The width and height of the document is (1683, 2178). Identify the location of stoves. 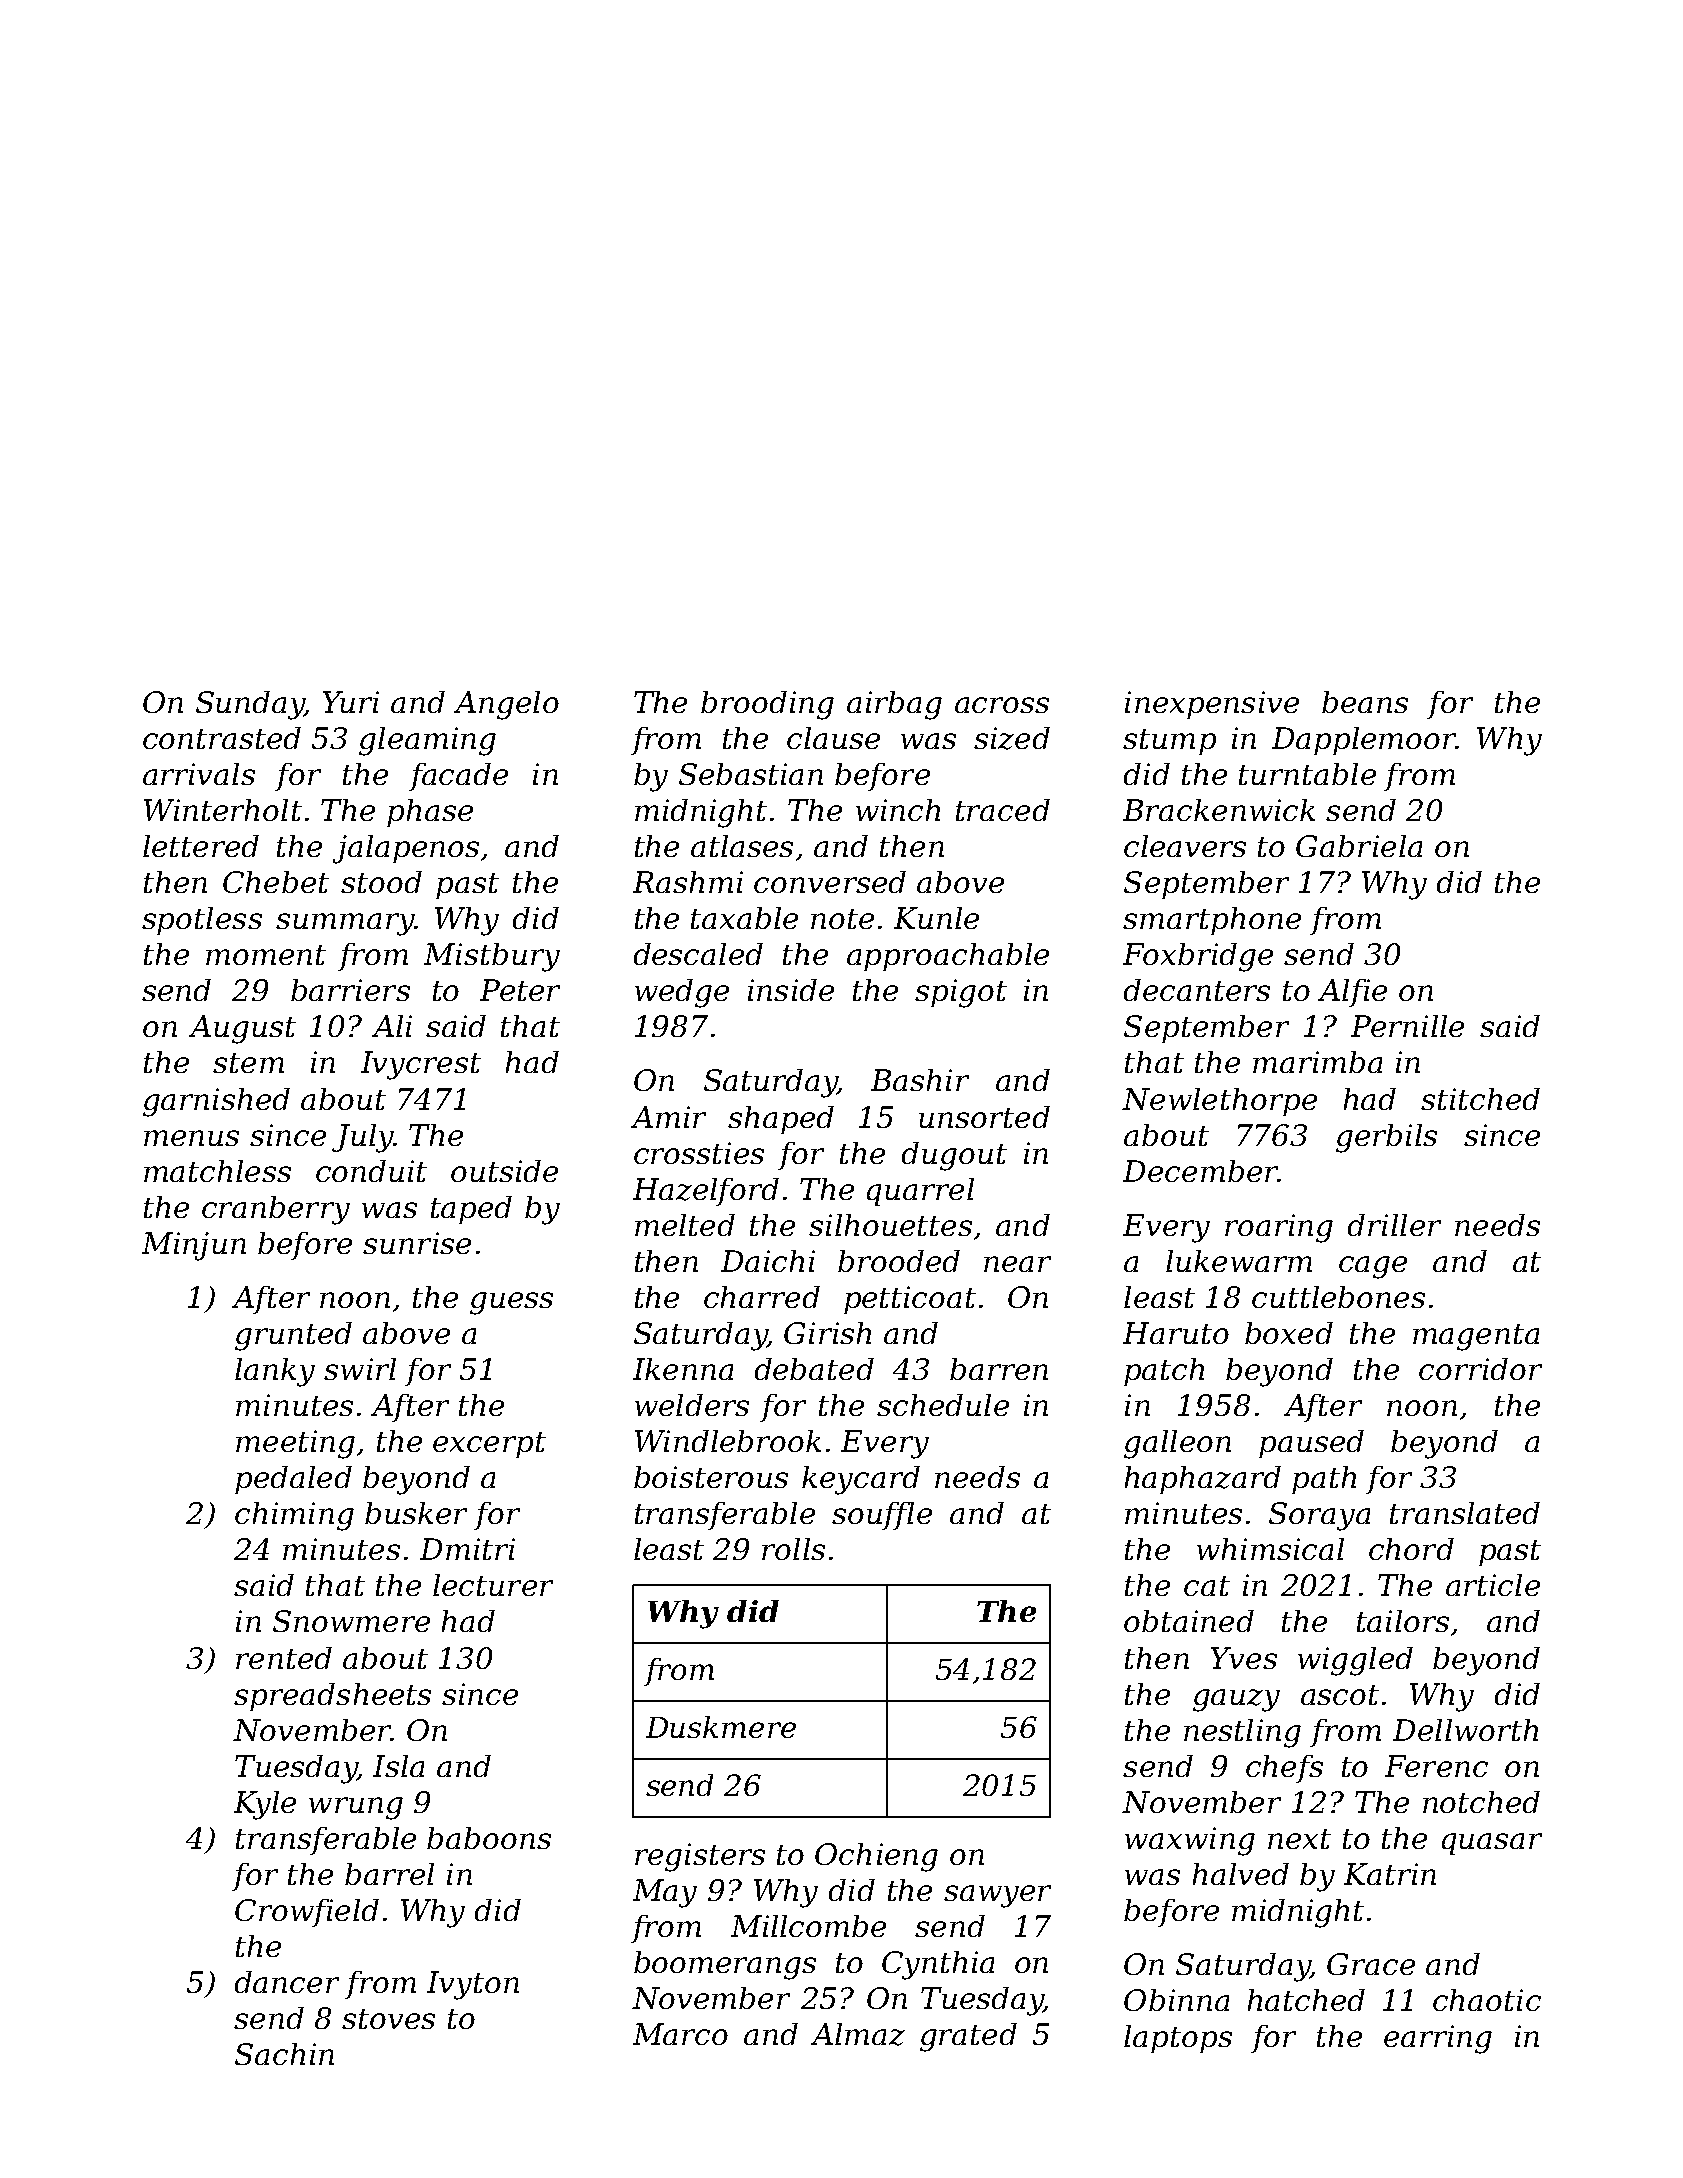
(388, 2019).
